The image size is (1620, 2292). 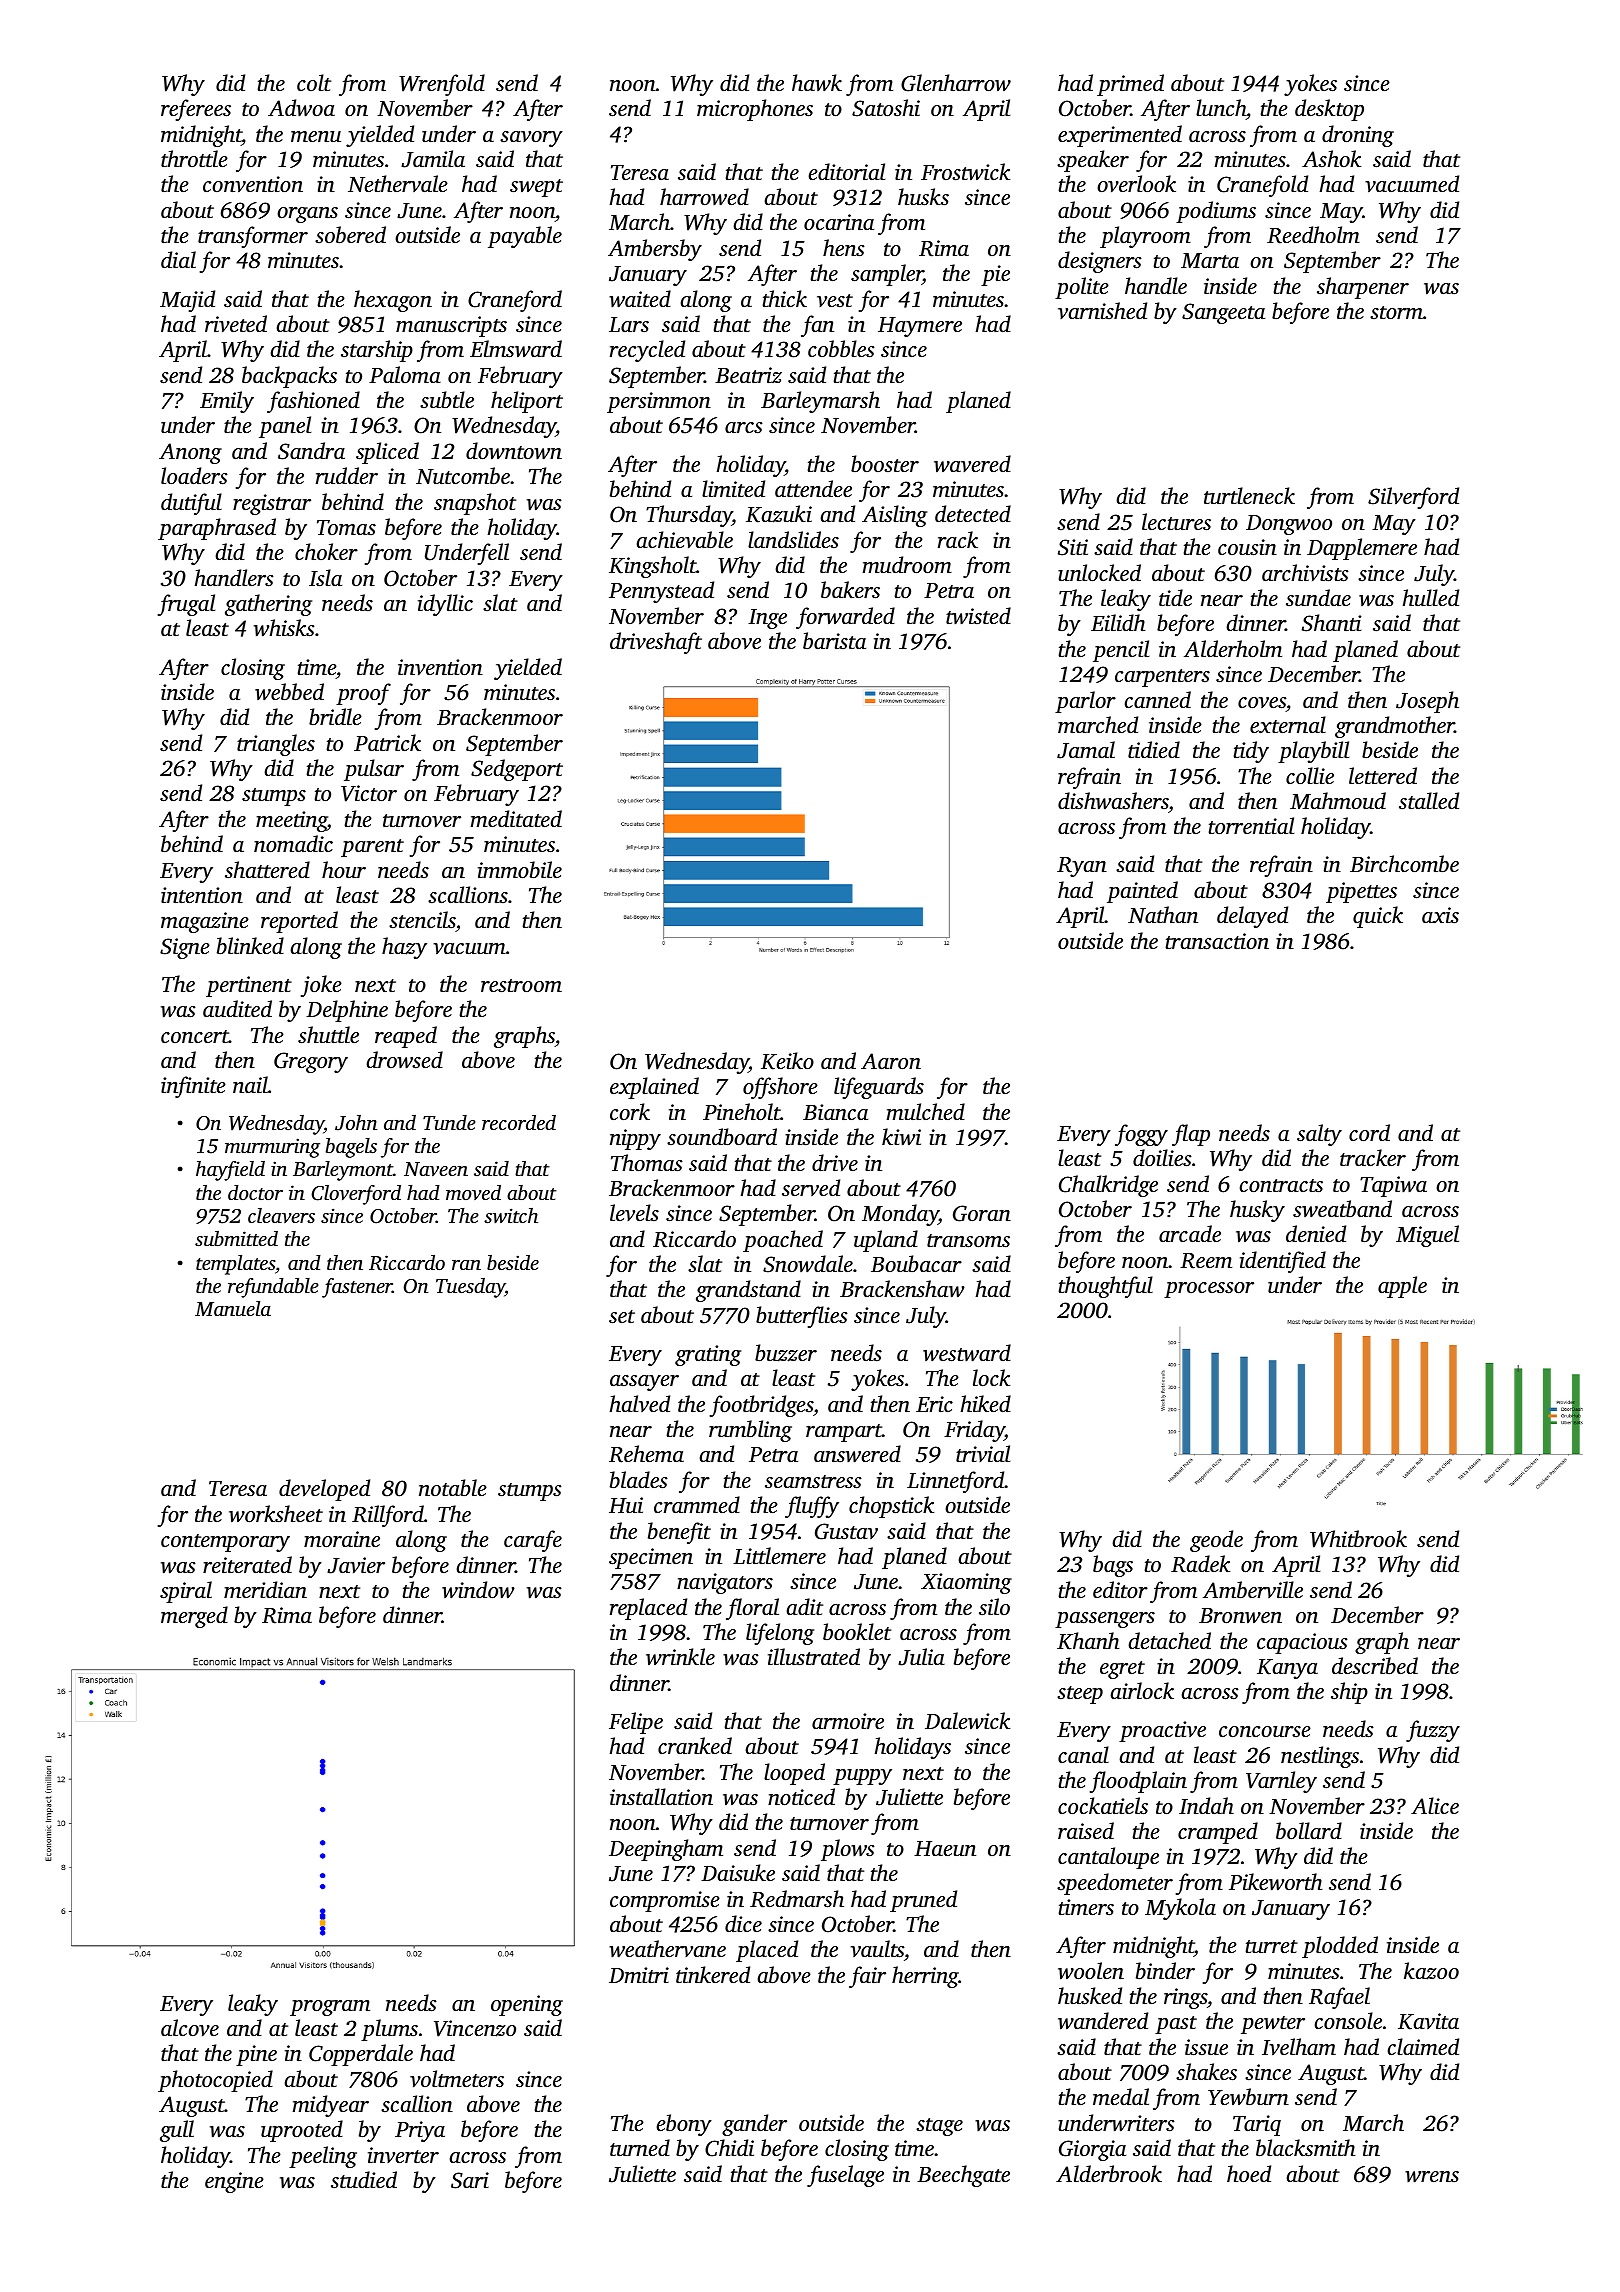 I want to click on Ashok, so click(x=1331, y=158).
